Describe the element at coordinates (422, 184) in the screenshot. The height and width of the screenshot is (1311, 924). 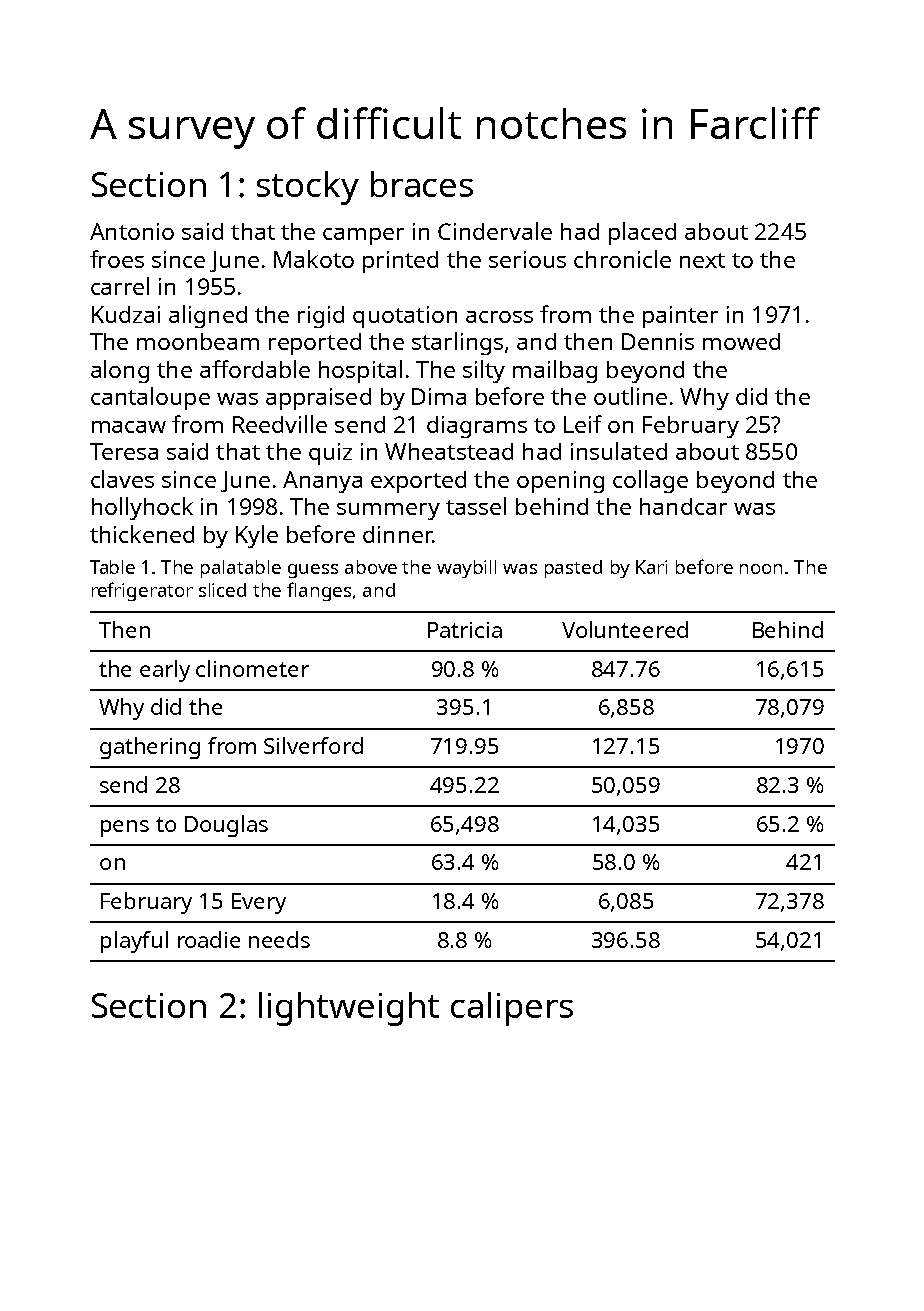
I see `braces` at that location.
